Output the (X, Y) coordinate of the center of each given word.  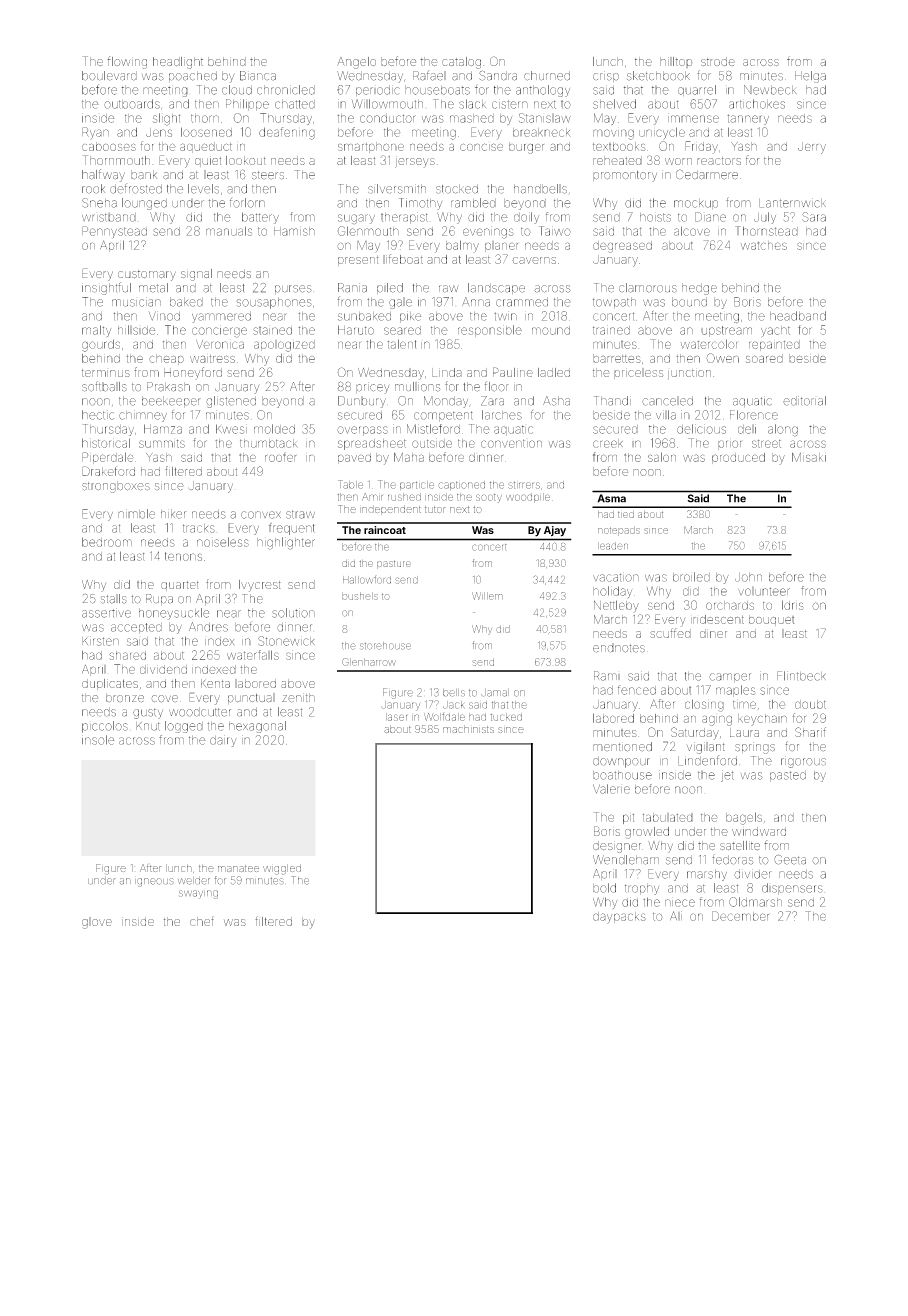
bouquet (771, 620)
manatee (238, 868)
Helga (810, 77)
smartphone (371, 147)
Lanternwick (792, 203)
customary (147, 275)
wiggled (282, 869)
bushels (360, 596)
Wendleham (626, 860)
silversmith (397, 189)
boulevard (109, 76)
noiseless (223, 542)
